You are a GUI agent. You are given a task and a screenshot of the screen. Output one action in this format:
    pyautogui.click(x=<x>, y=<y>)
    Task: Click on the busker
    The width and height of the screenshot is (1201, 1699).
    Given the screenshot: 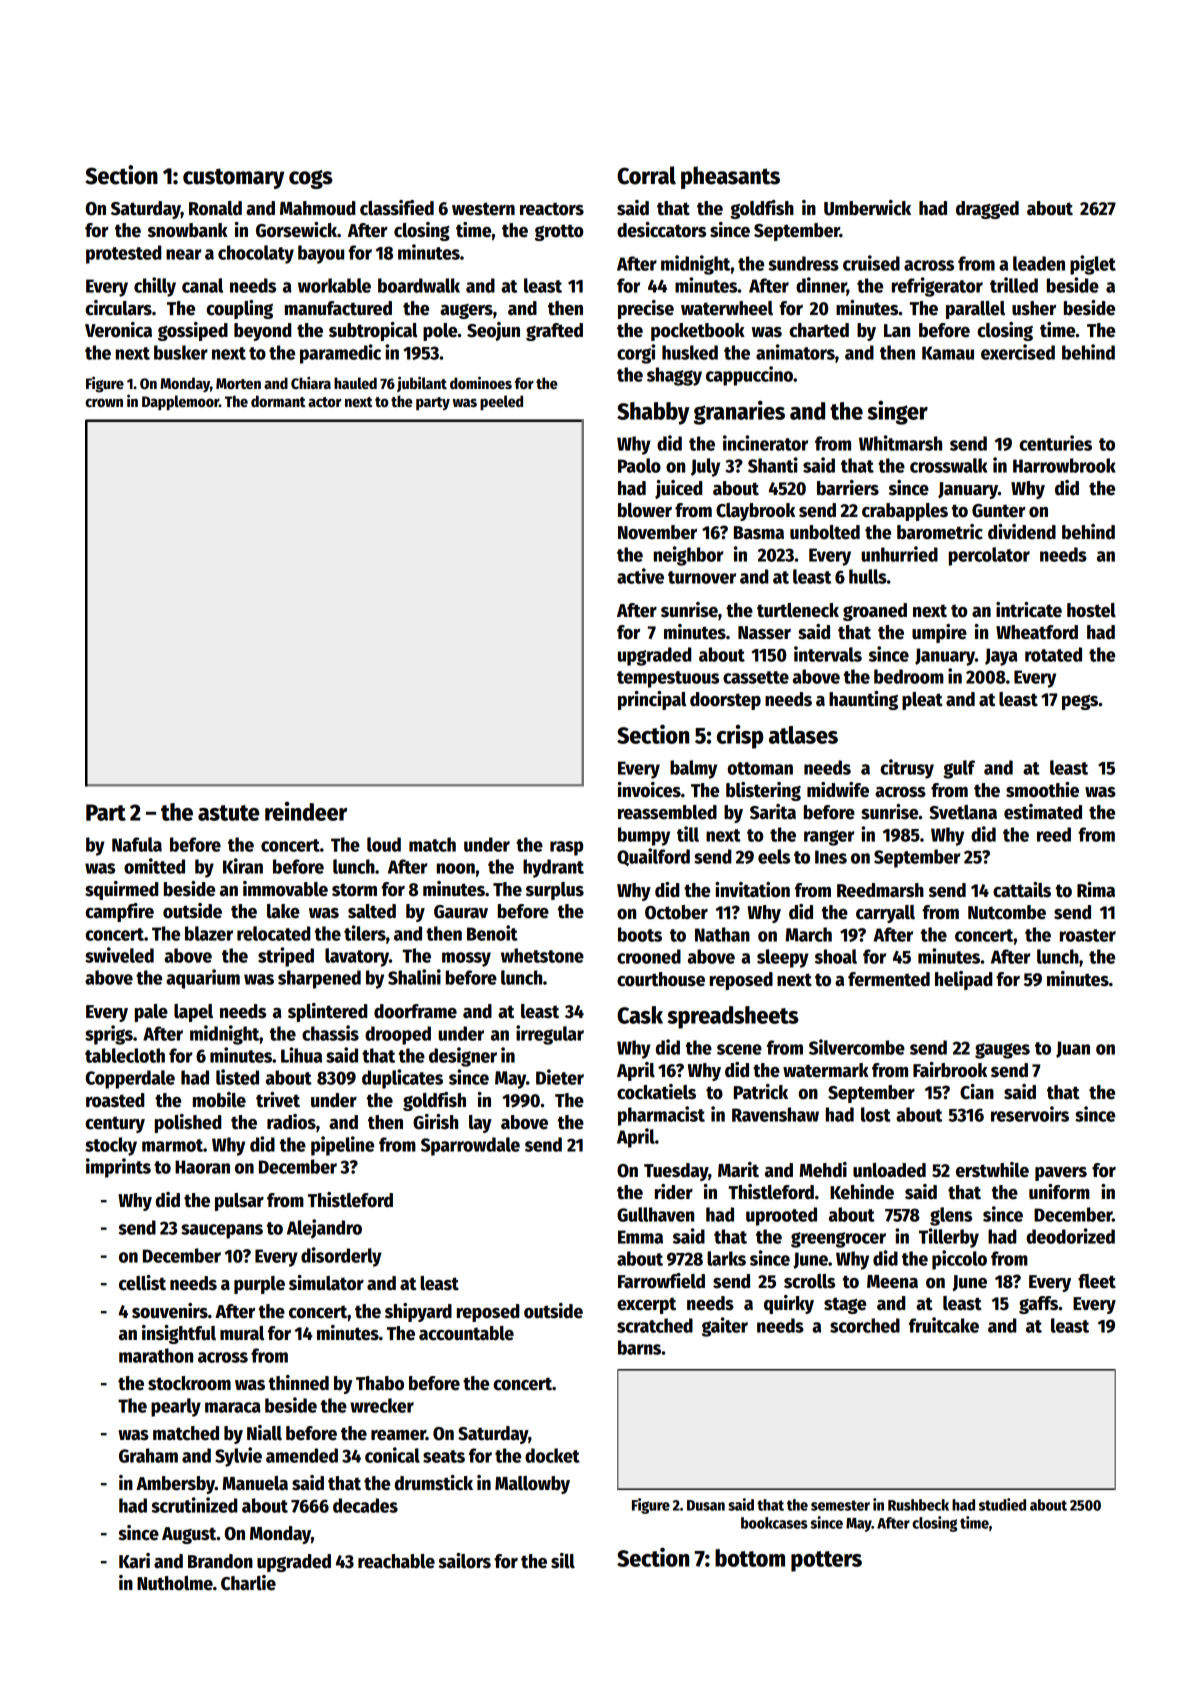 What is the action you would take?
    pyautogui.click(x=181, y=352)
